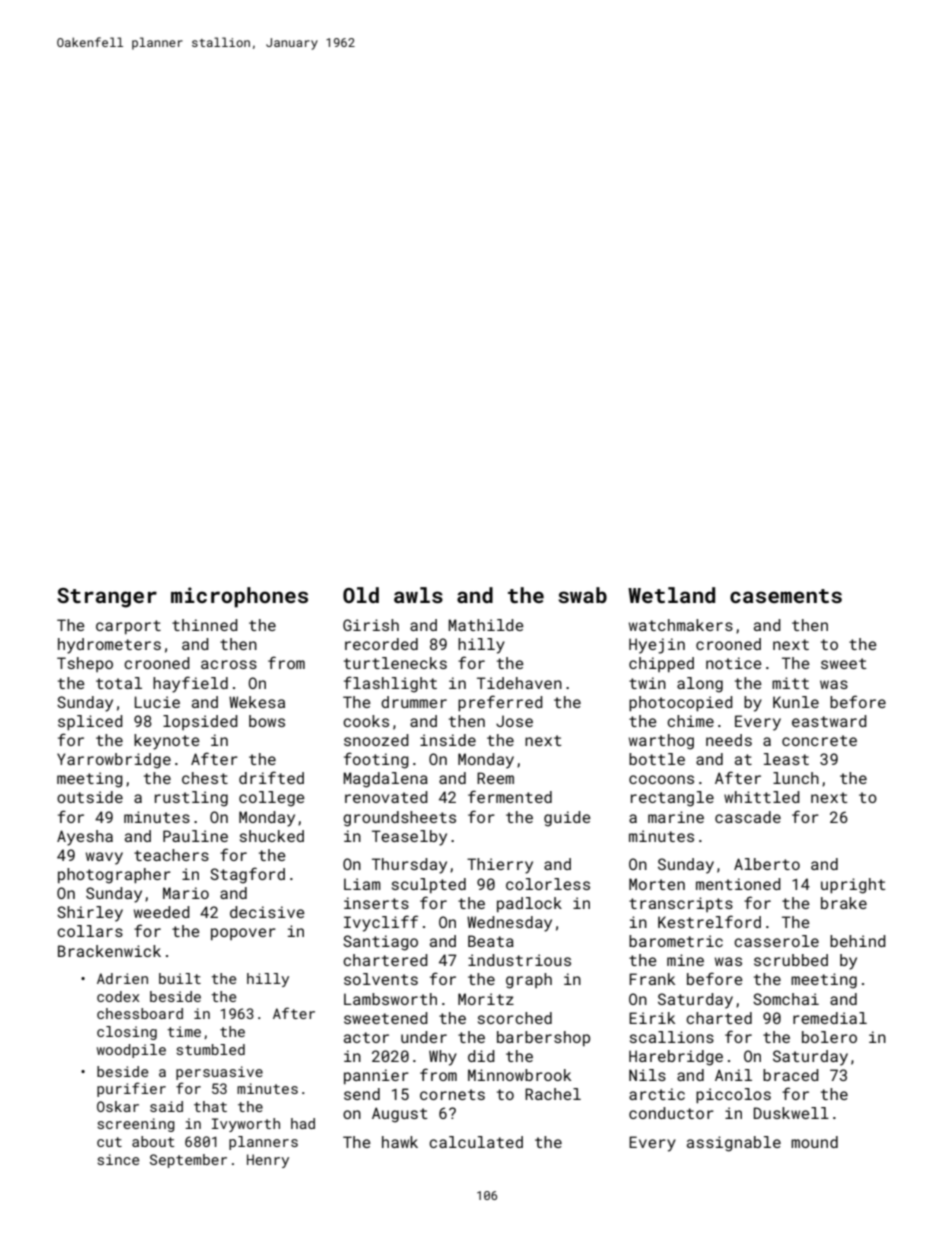 The image size is (952, 1233). What do you see at coordinates (657, 1094) in the screenshot?
I see `arctic` at bounding box center [657, 1094].
